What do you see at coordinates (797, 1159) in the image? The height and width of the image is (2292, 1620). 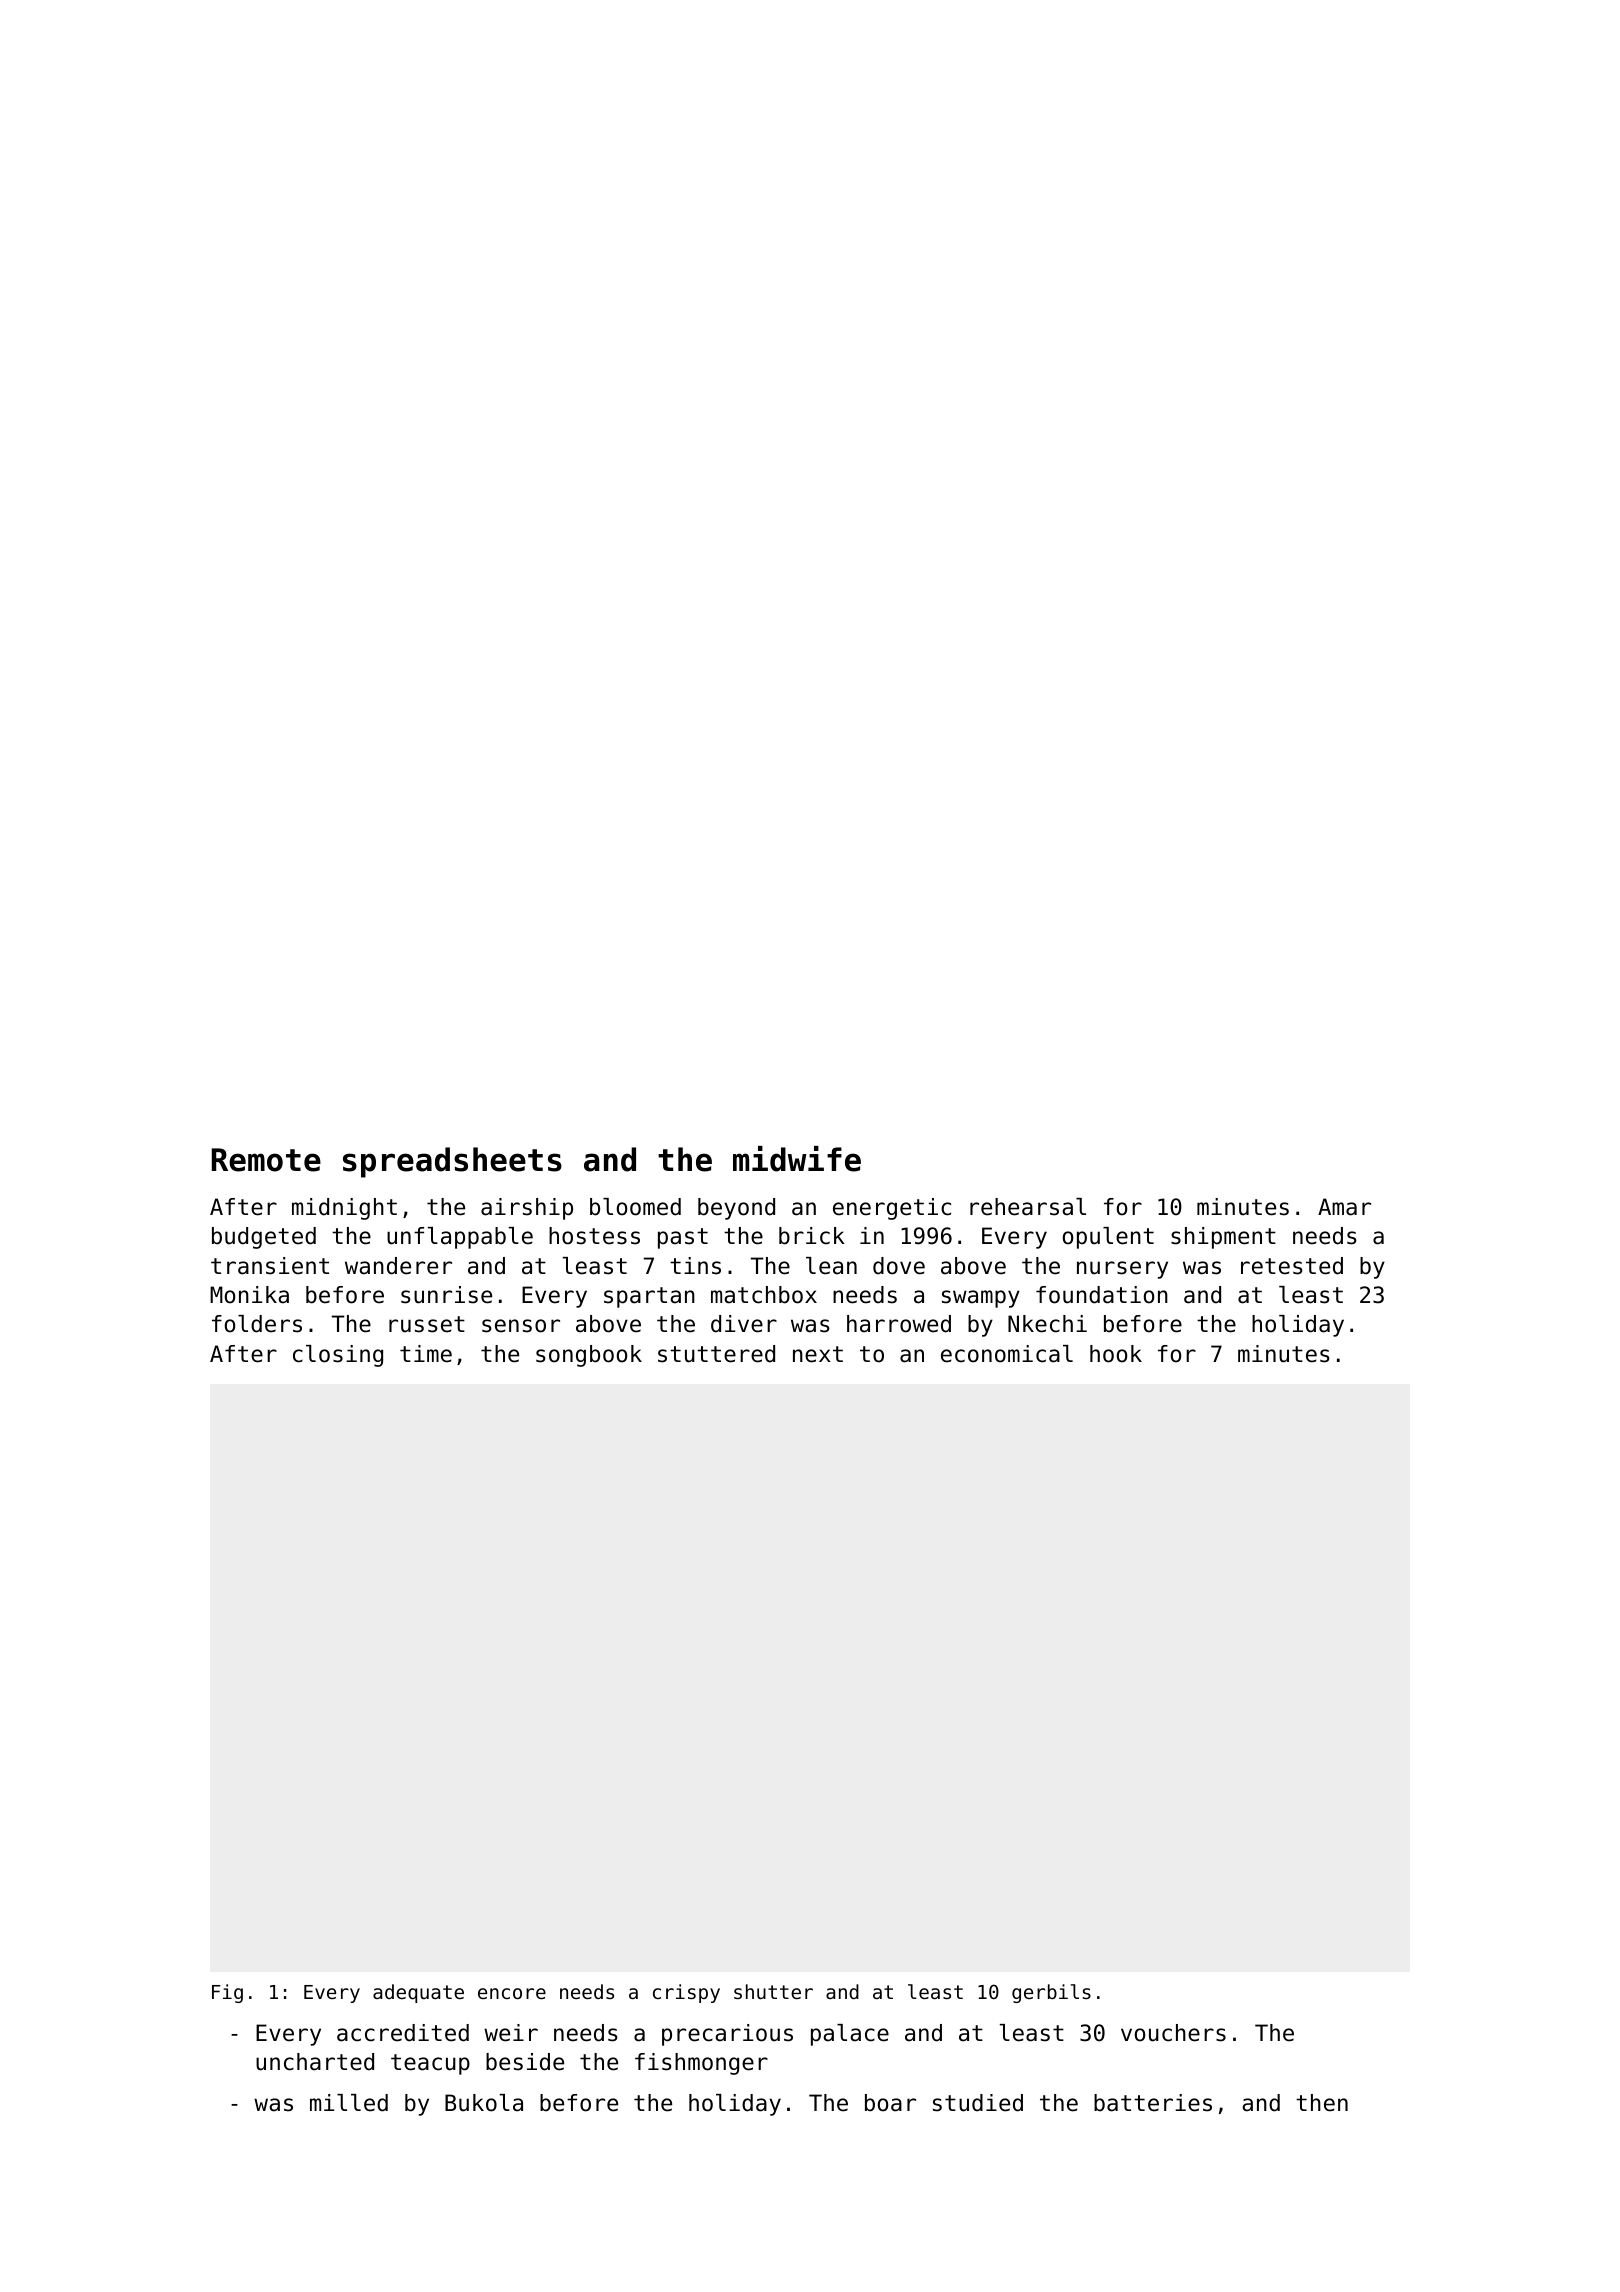 I see `midwife` at bounding box center [797, 1159].
